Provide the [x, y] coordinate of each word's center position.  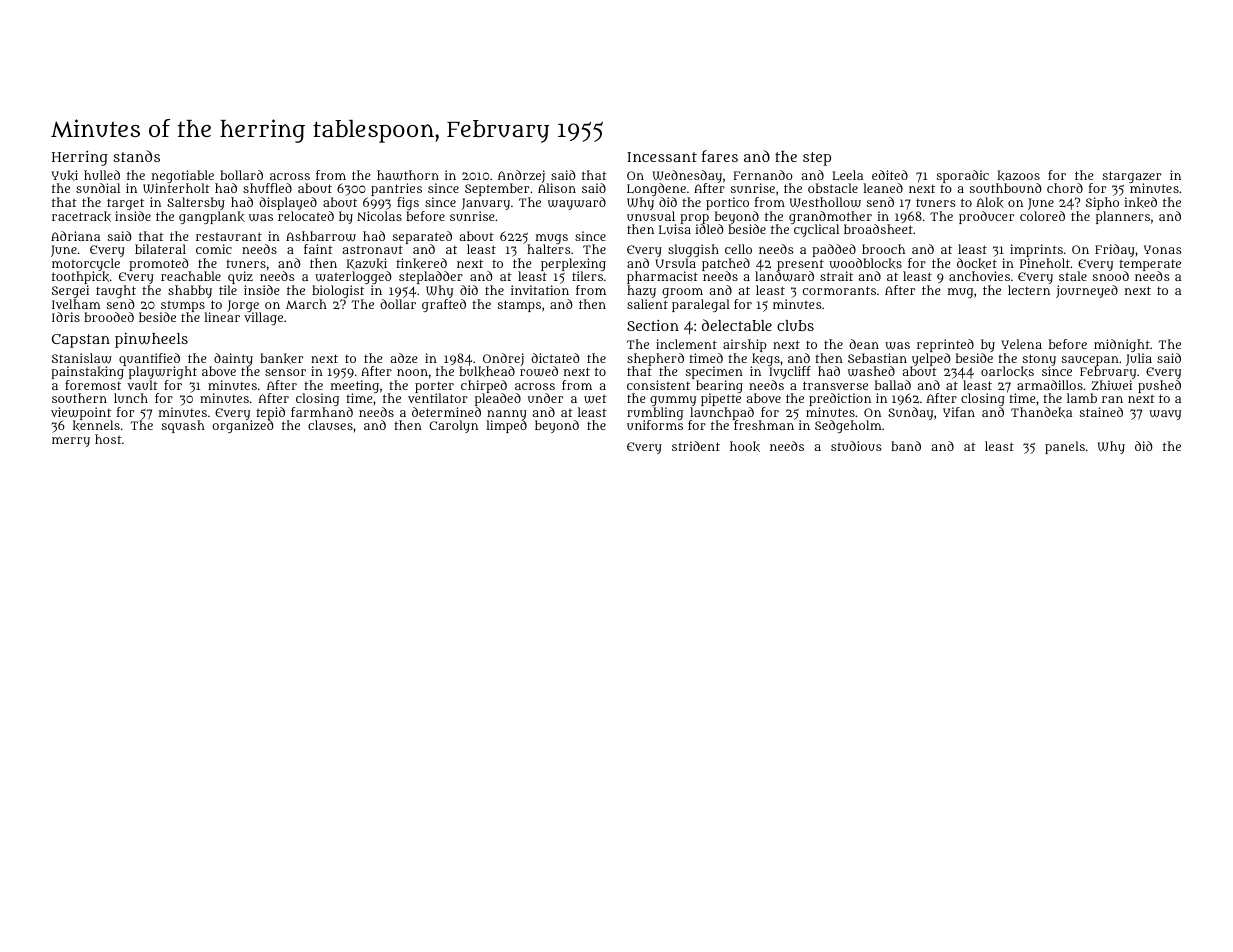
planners [1123, 217]
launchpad [722, 414]
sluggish [693, 251]
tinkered [421, 263]
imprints [1036, 250]
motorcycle [86, 265]
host [108, 439]
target [125, 204]
